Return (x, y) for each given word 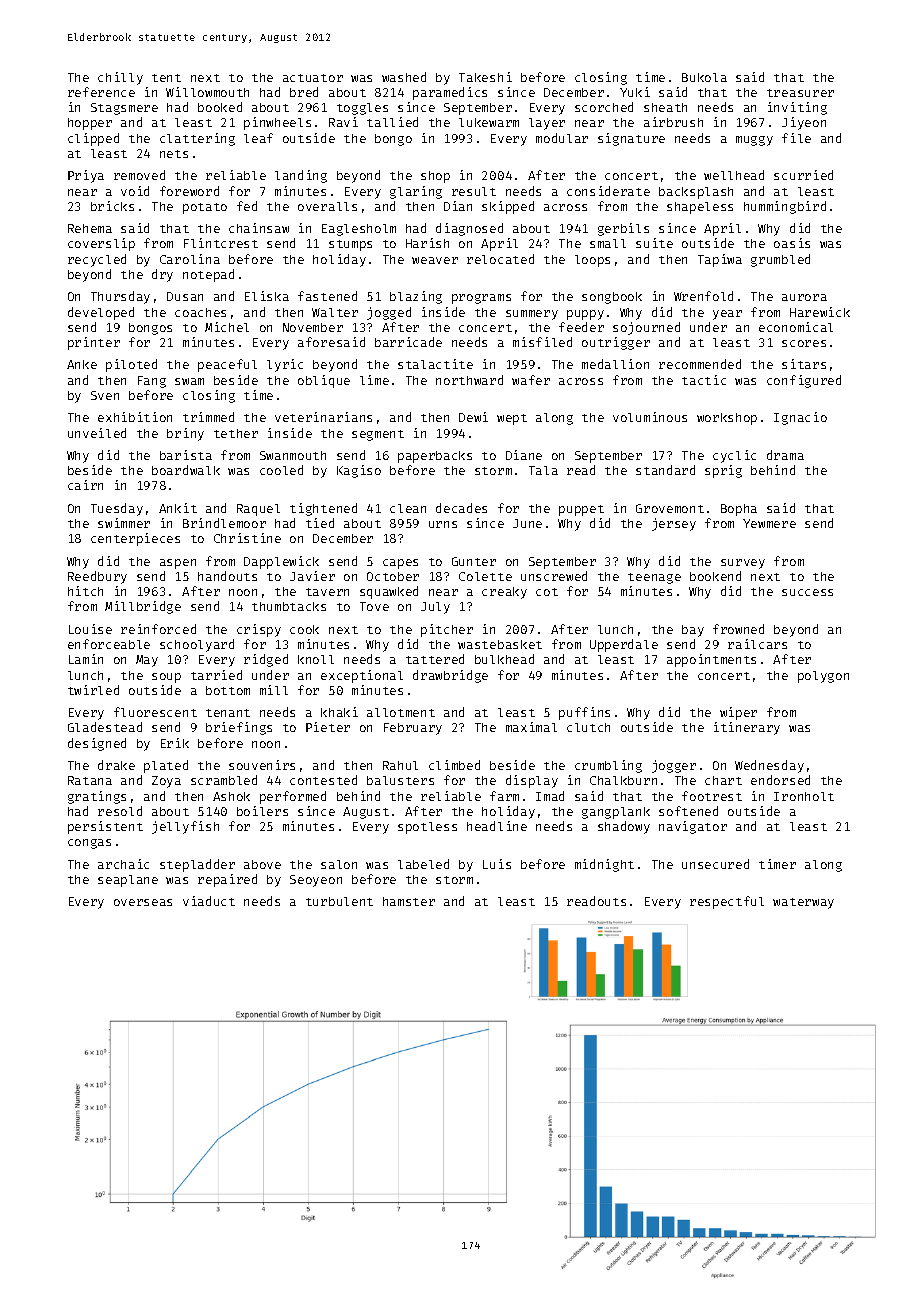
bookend (715, 576)
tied (320, 523)
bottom (228, 690)
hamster (409, 901)
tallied (392, 122)
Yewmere (769, 523)
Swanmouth (293, 455)
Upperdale (624, 645)
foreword (189, 191)
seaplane (128, 881)
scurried (803, 175)
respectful (727, 902)
